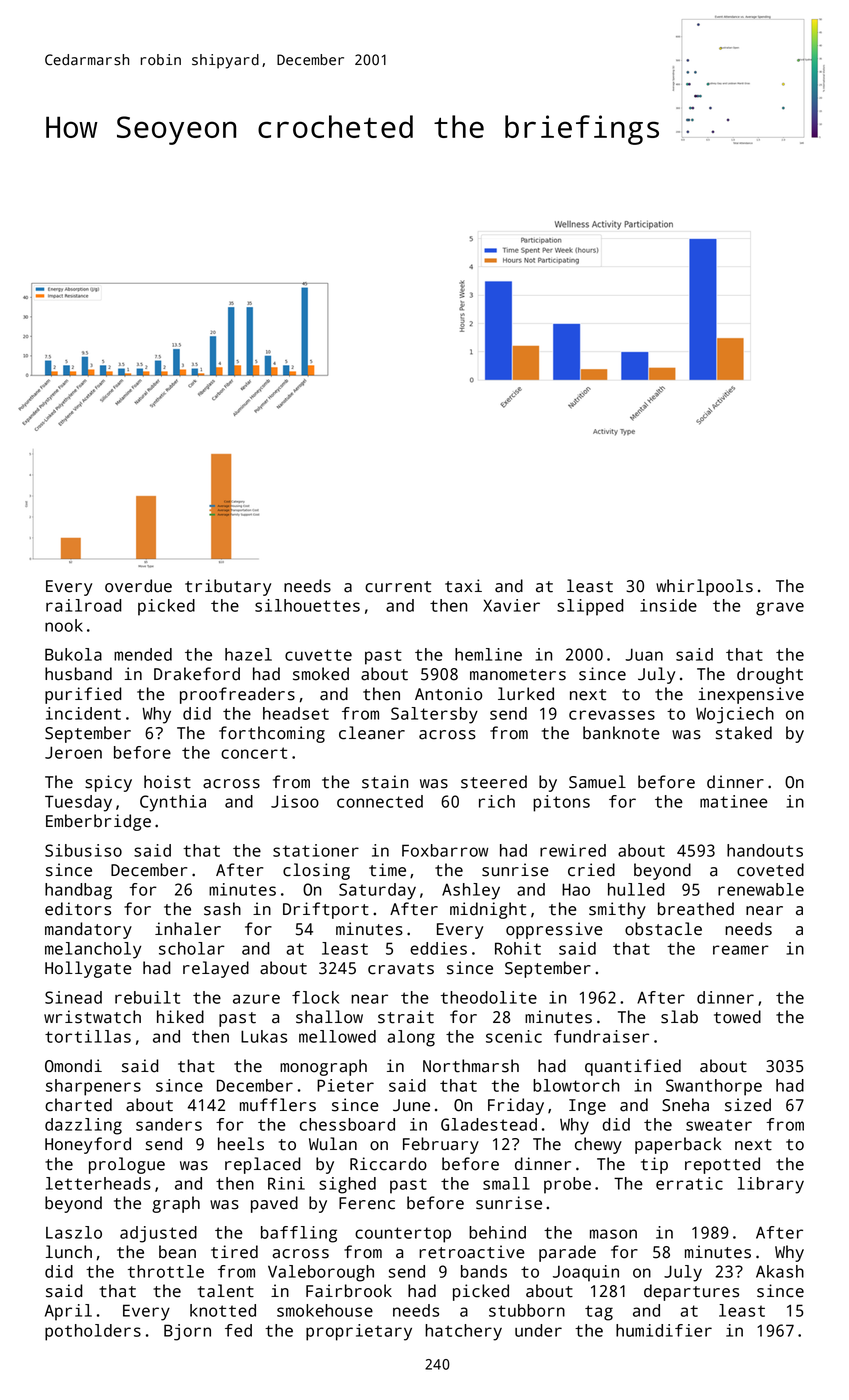 This screenshot has height=1400, width=849. Describe the element at coordinates (73, 997) in the screenshot. I see `Sinead` at that location.
